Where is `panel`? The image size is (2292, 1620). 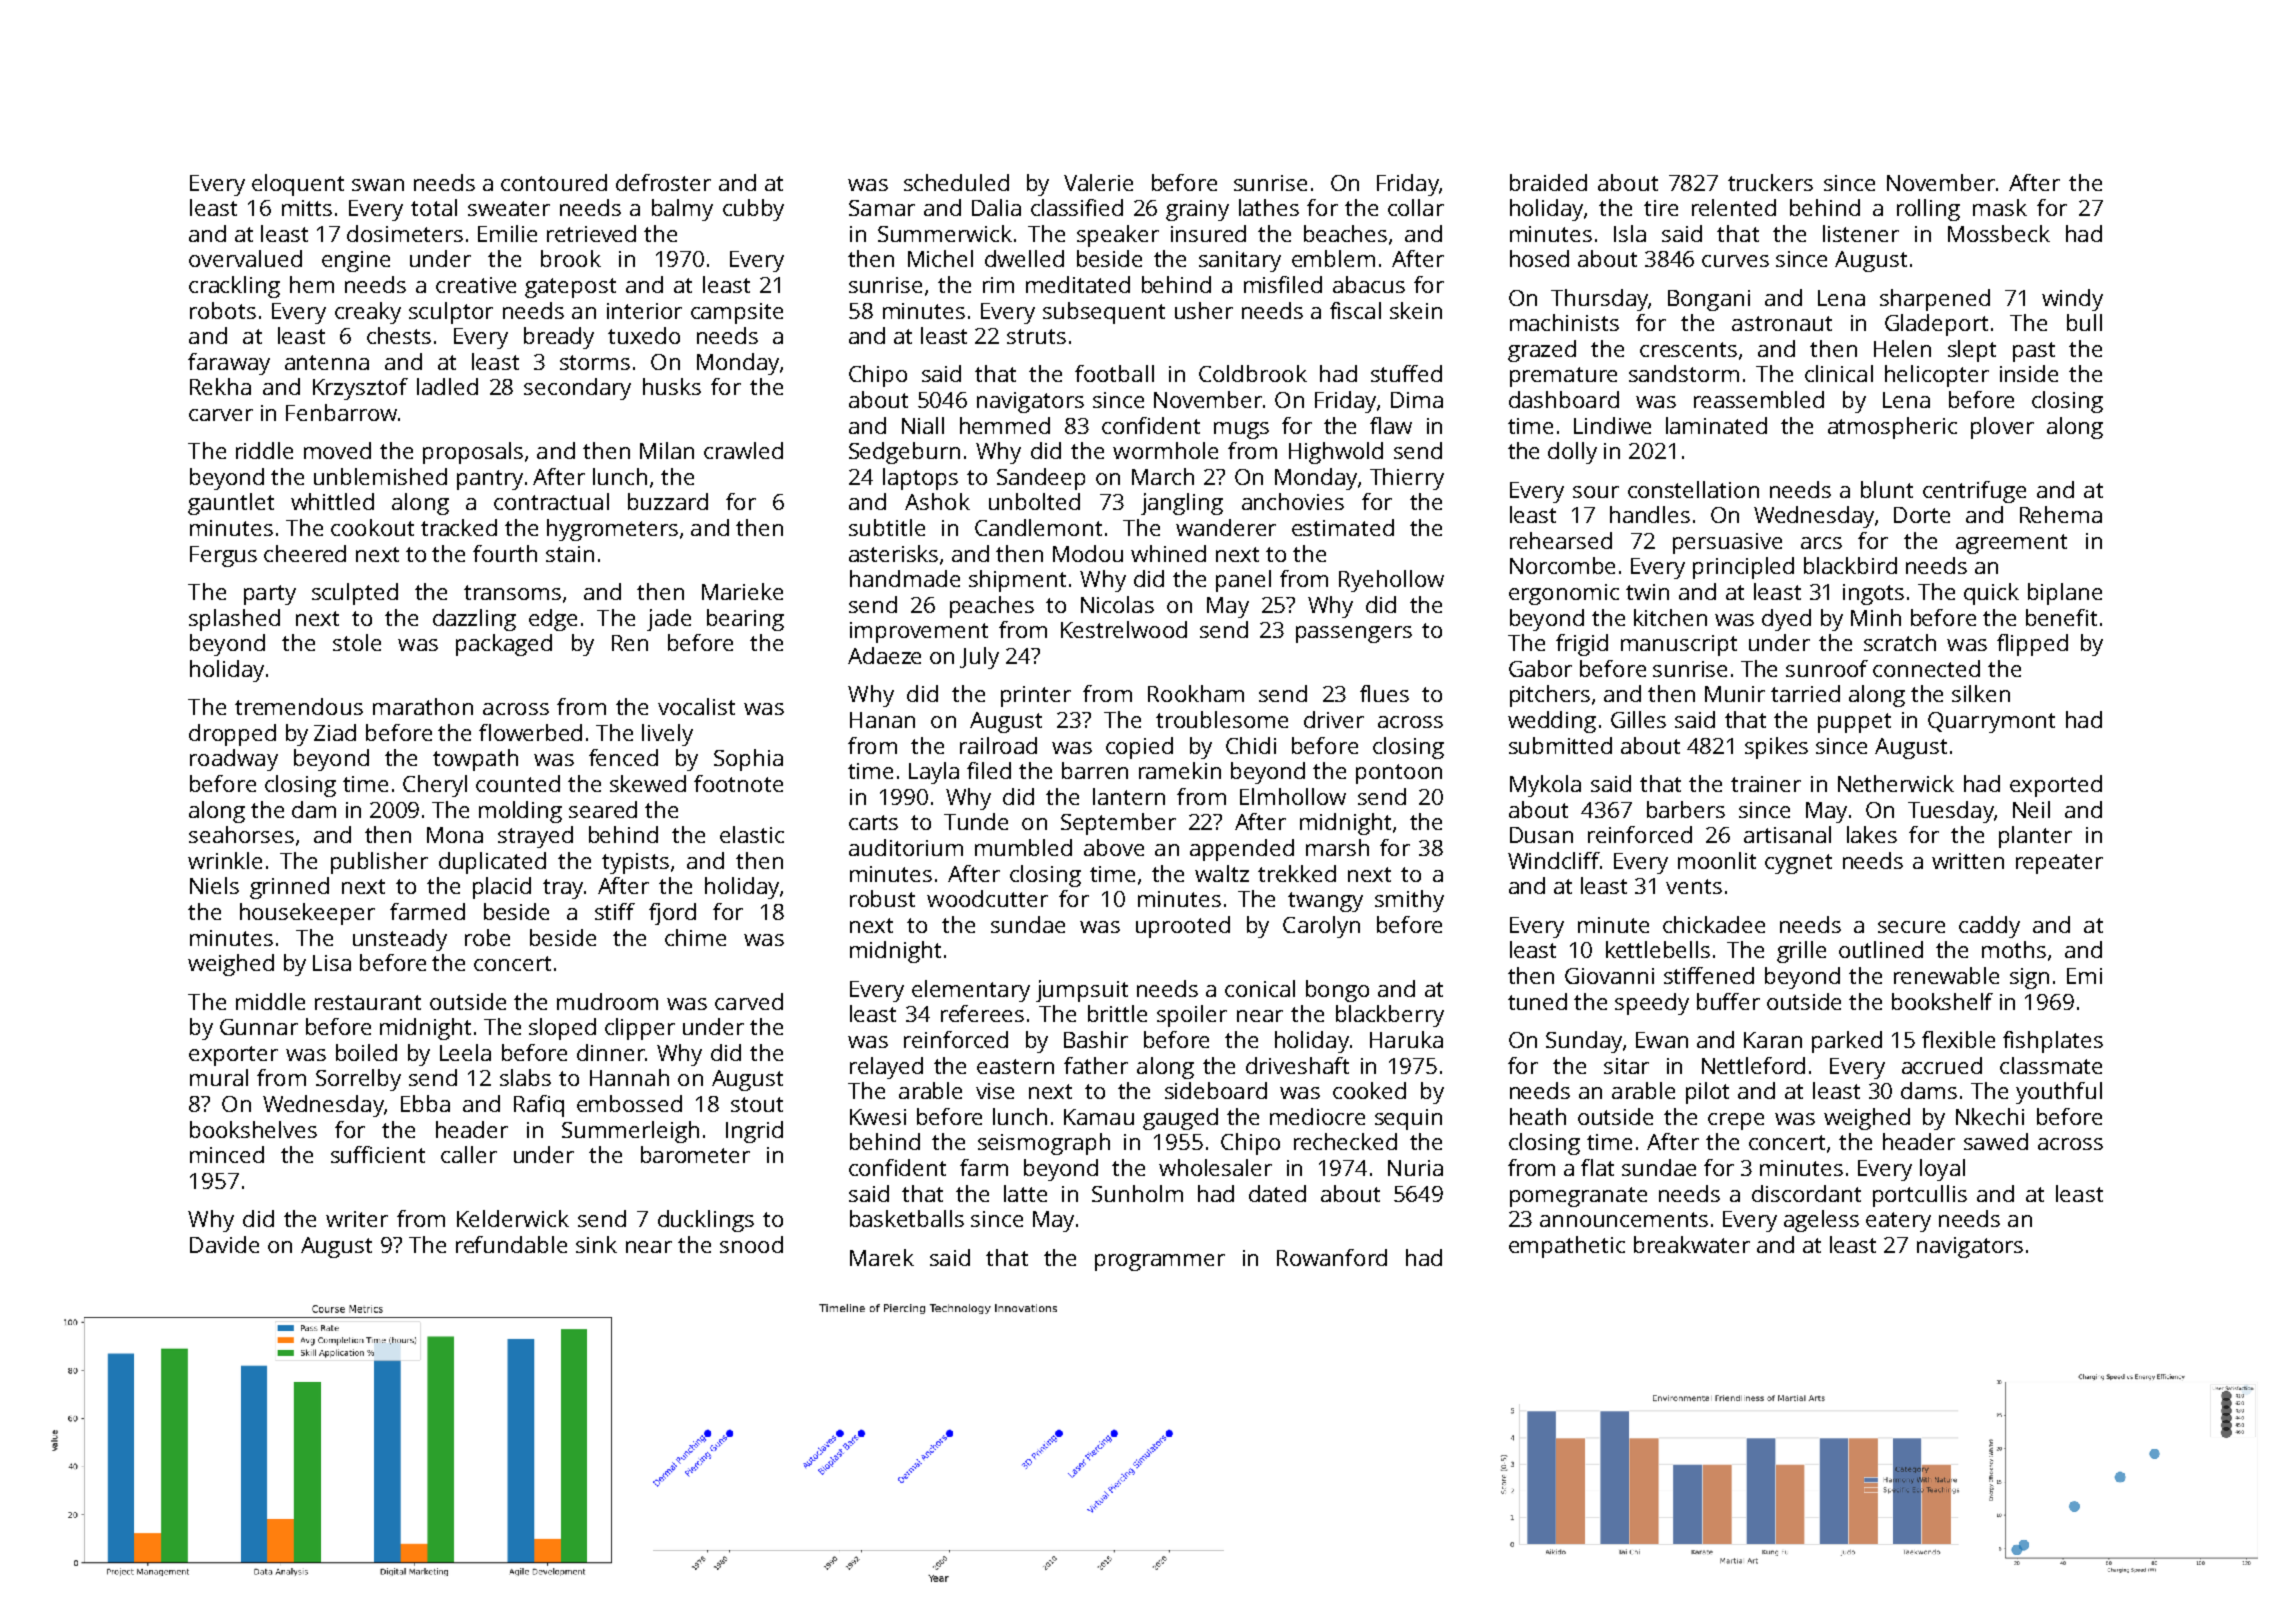 panel is located at coordinates (1243, 581).
